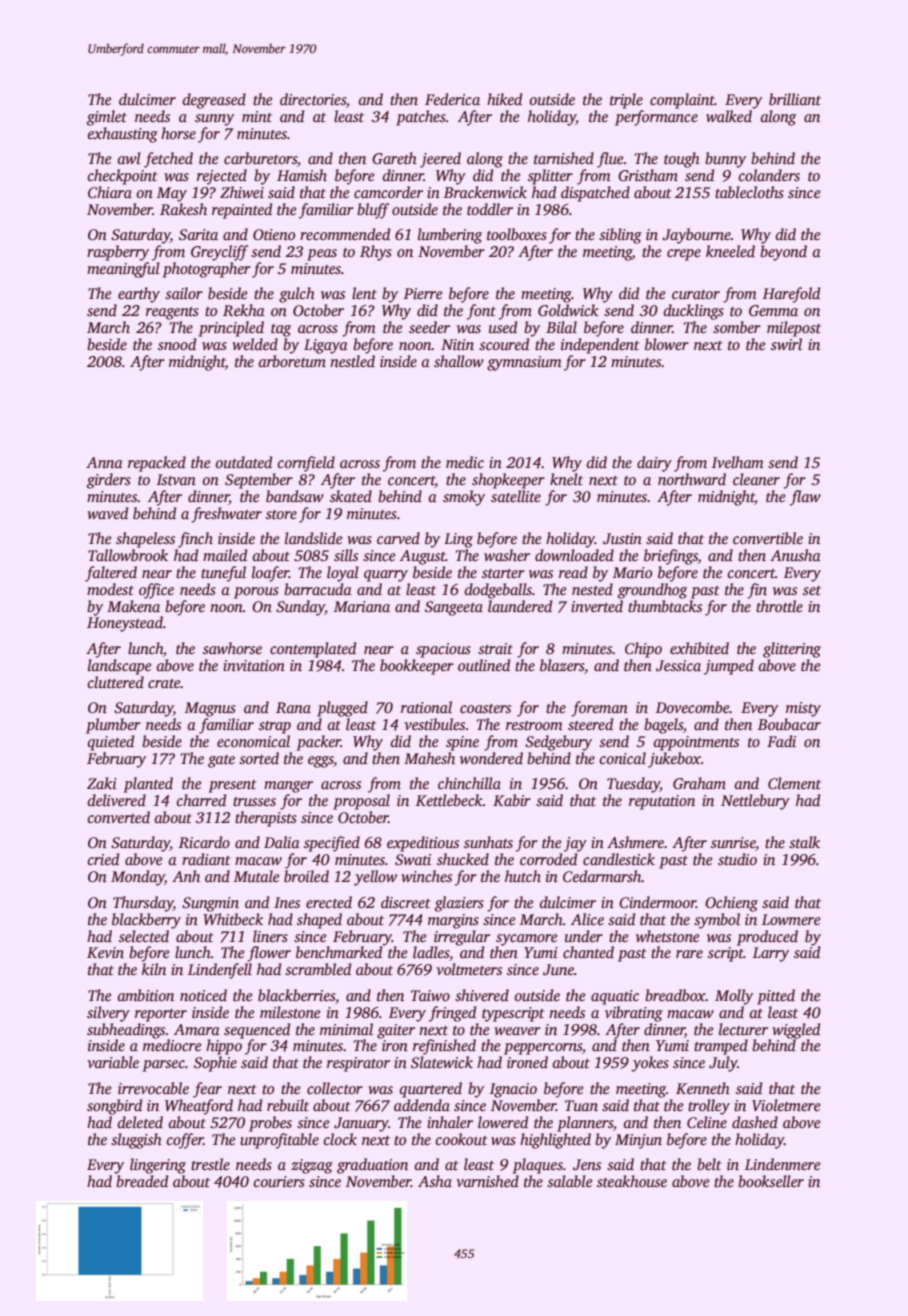  Describe the element at coordinates (482, 995) in the screenshot. I see `shivered` at that location.
